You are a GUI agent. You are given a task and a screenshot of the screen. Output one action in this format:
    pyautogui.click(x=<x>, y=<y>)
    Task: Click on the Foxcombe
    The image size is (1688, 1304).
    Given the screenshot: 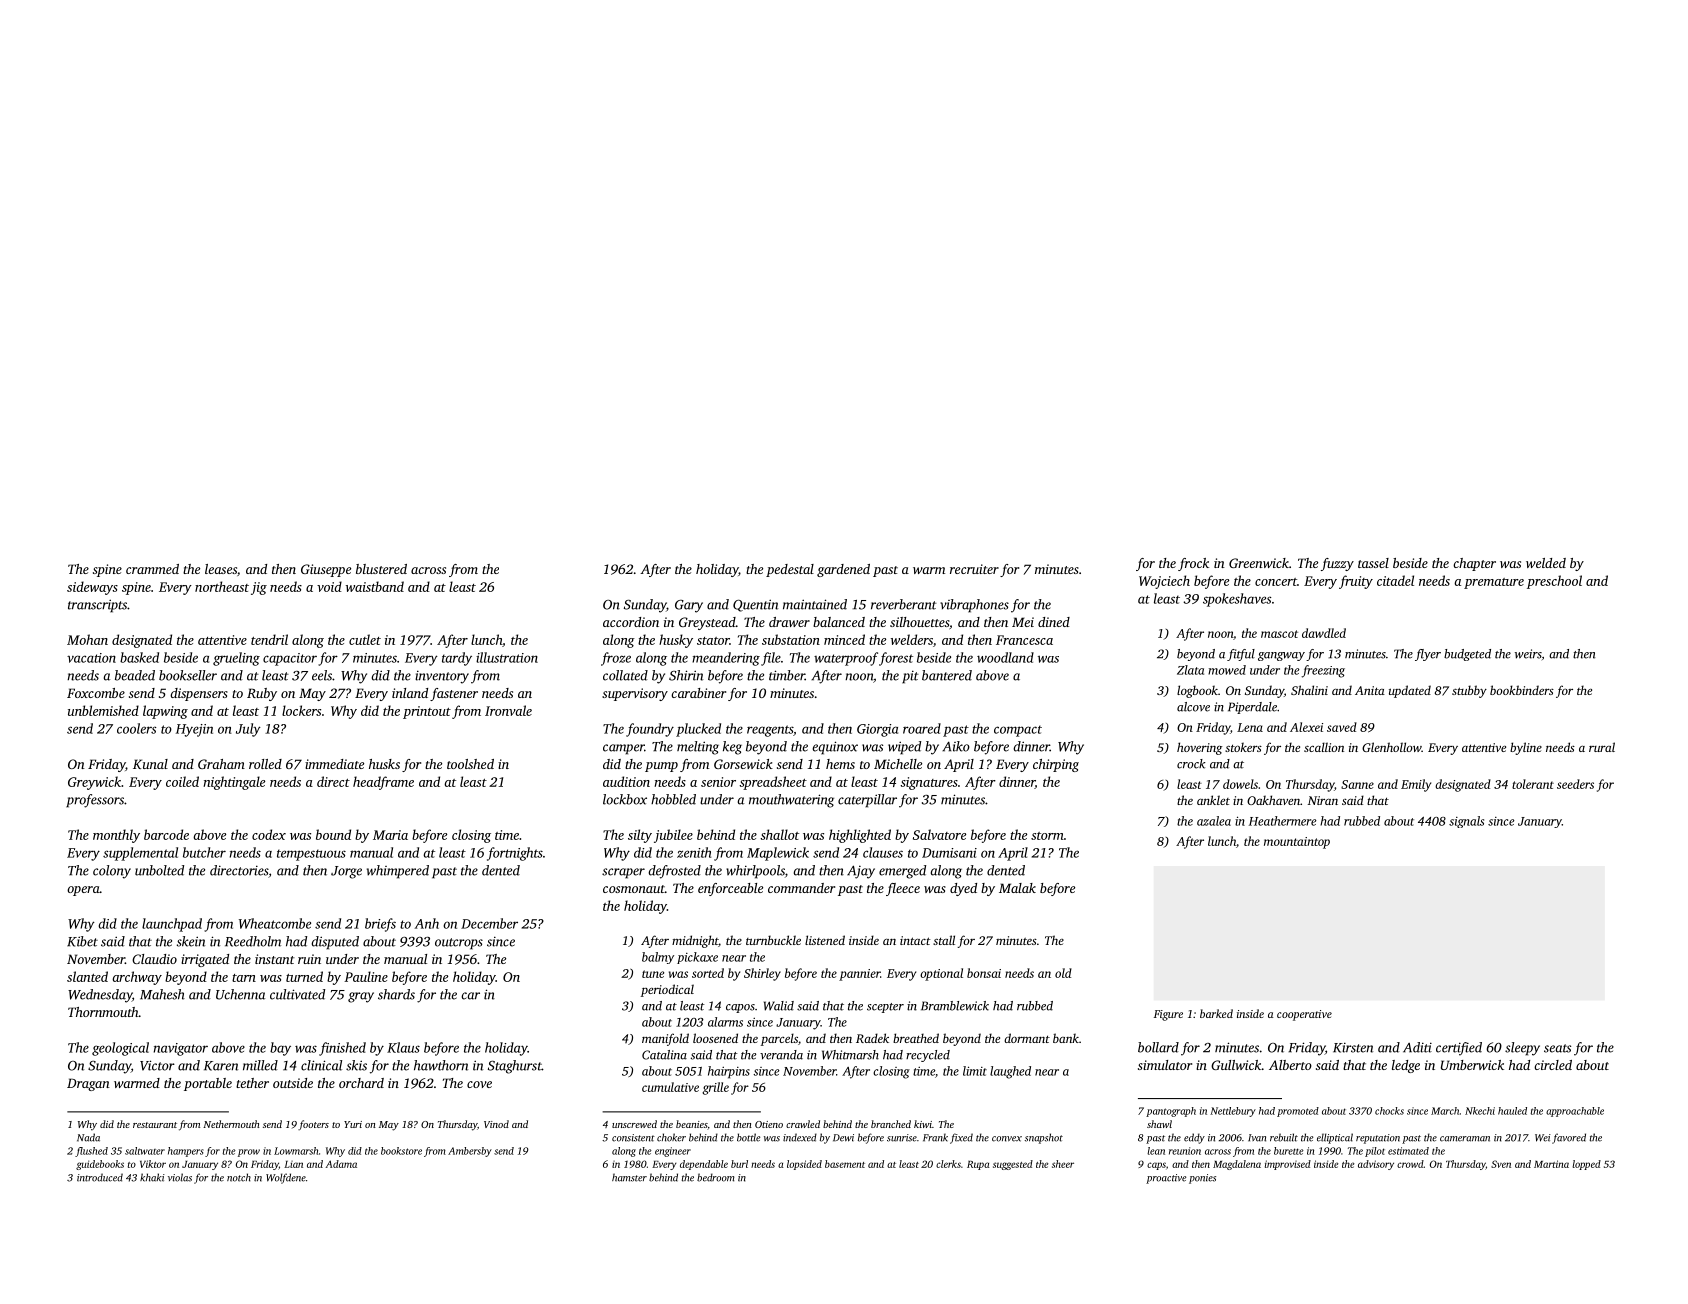 What is the action you would take?
    pyautogui.click(x=96, y=693)
